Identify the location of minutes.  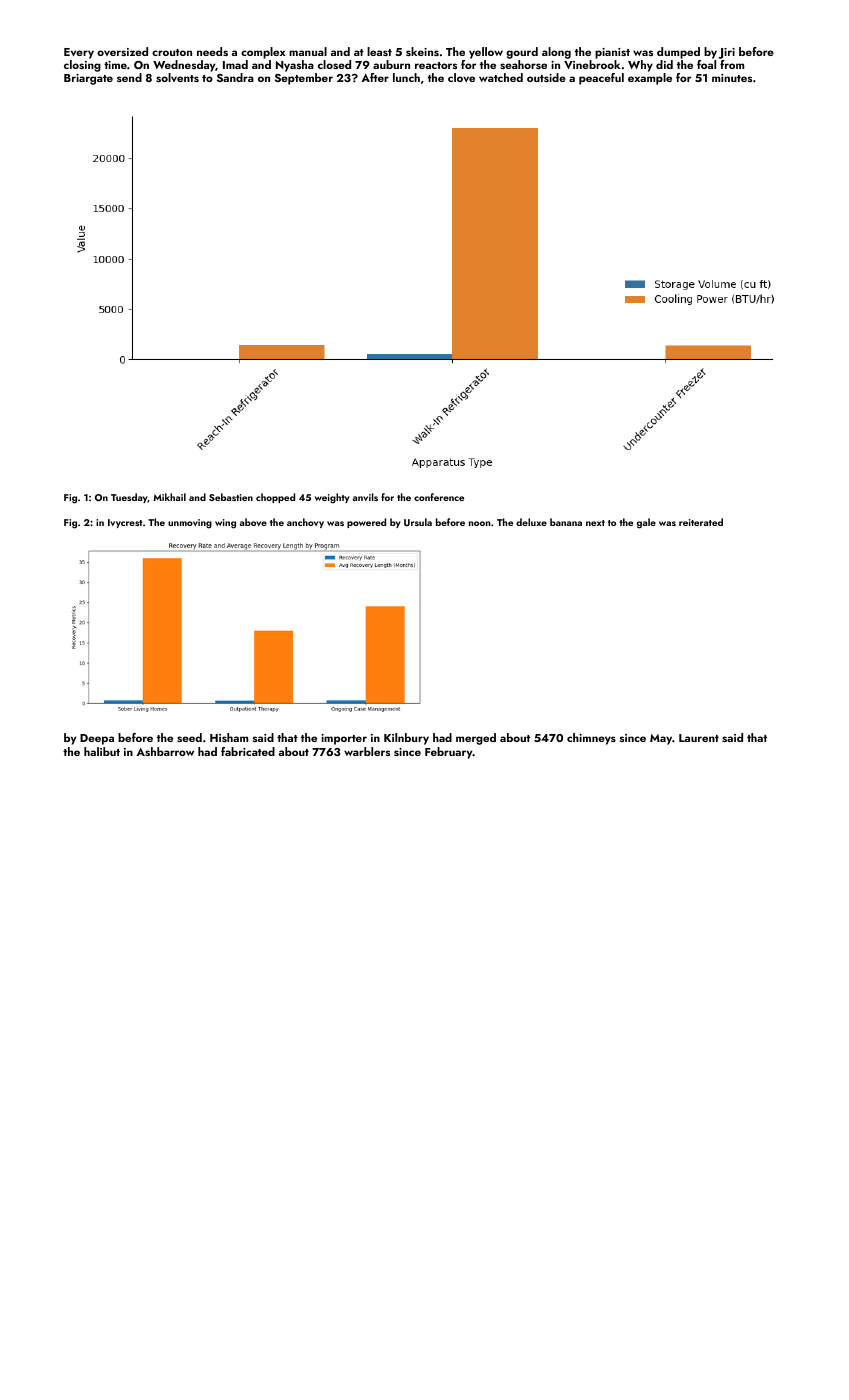
(732, 78).
